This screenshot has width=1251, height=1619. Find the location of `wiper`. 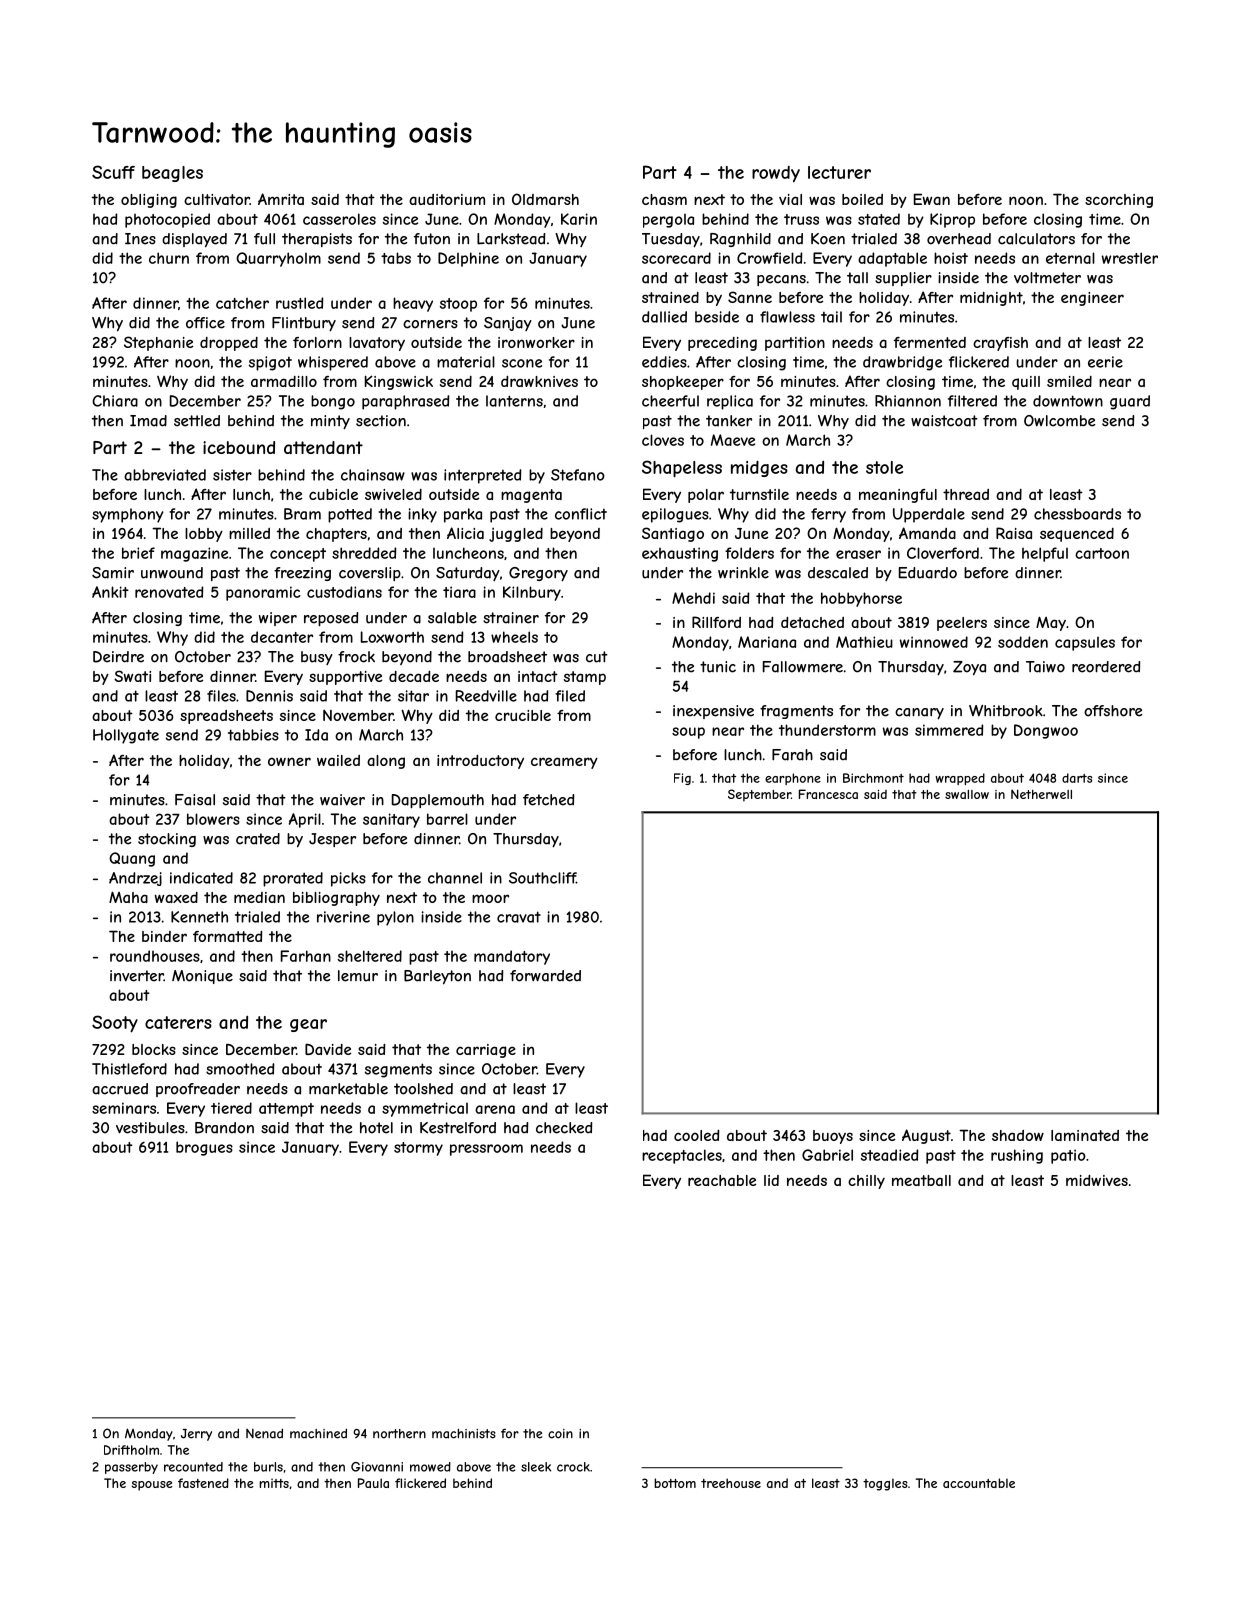

wiper is located at coordinates (278, 619).
